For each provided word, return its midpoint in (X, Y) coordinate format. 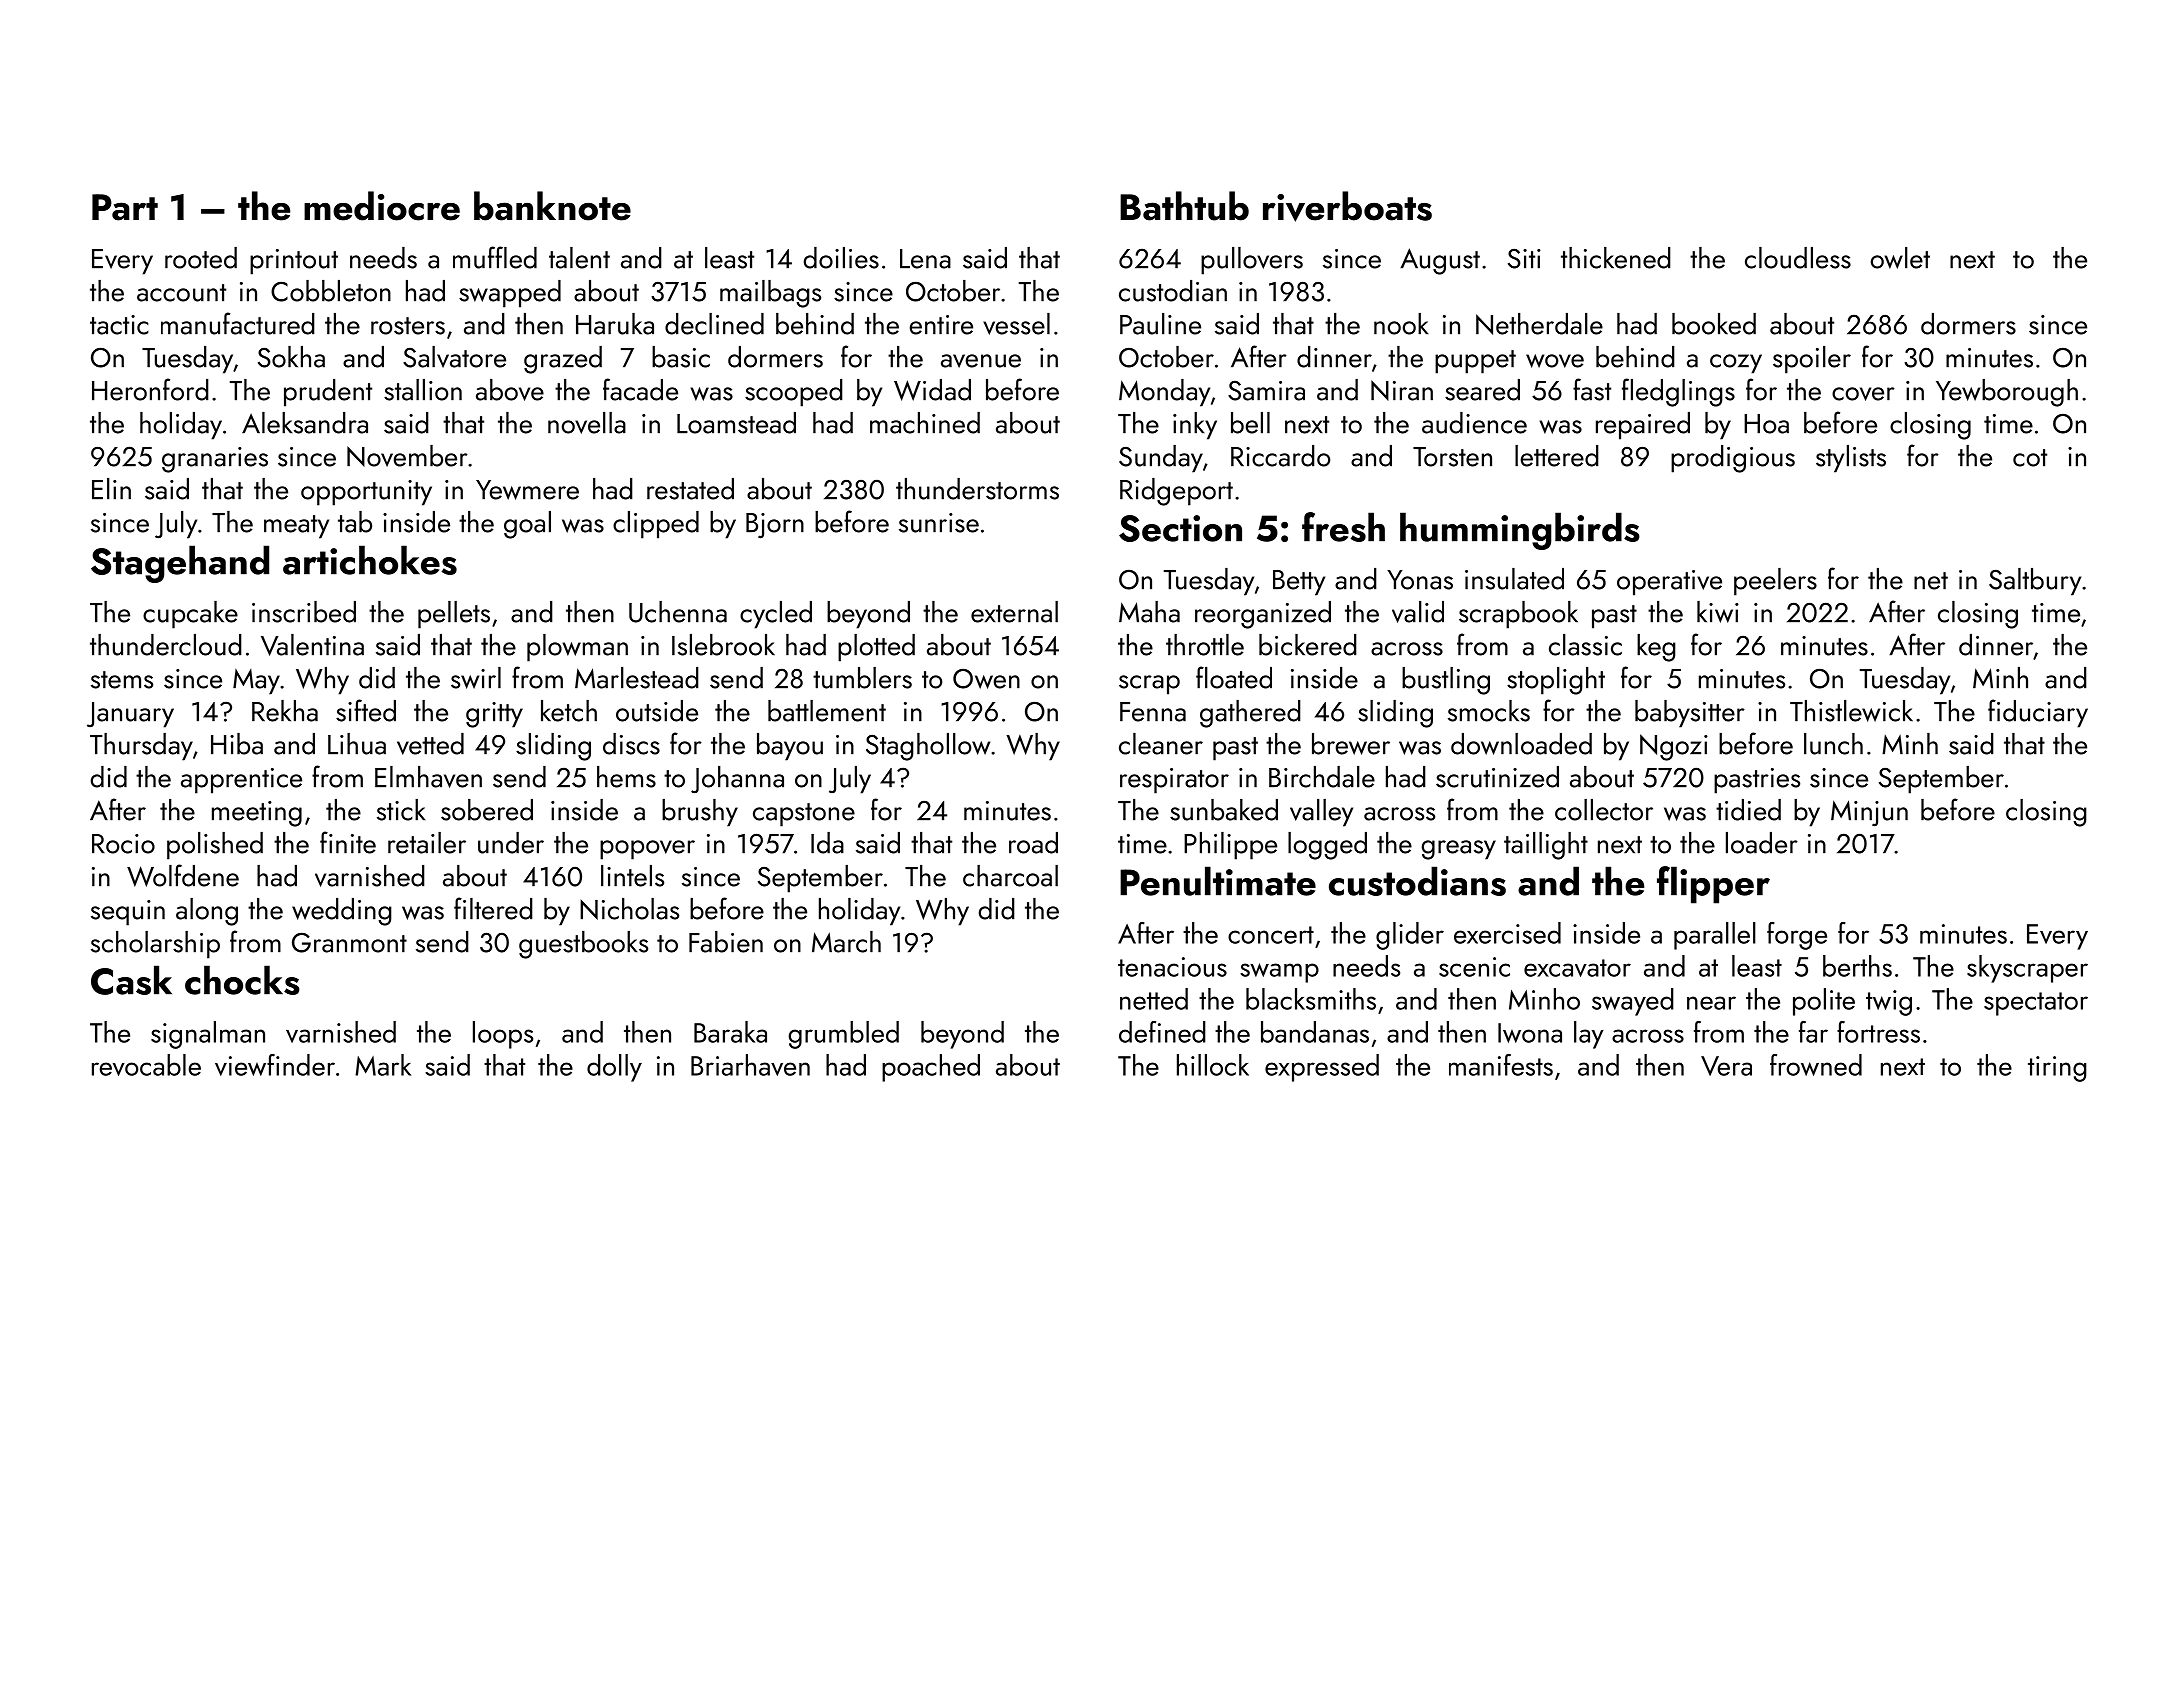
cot (2030, 458)
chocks (242, 980)
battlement (827, 711)
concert (1271, 935)
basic (681, 357)
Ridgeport (1176, 492)
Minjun (1869, 813)
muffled (495, 257)
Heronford (150, 389)
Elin (111, 489)
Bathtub (1184, 206)
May (256, 681)
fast (1592, 389)
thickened (1616, 258)
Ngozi (1674, 747)
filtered (493, 908)
